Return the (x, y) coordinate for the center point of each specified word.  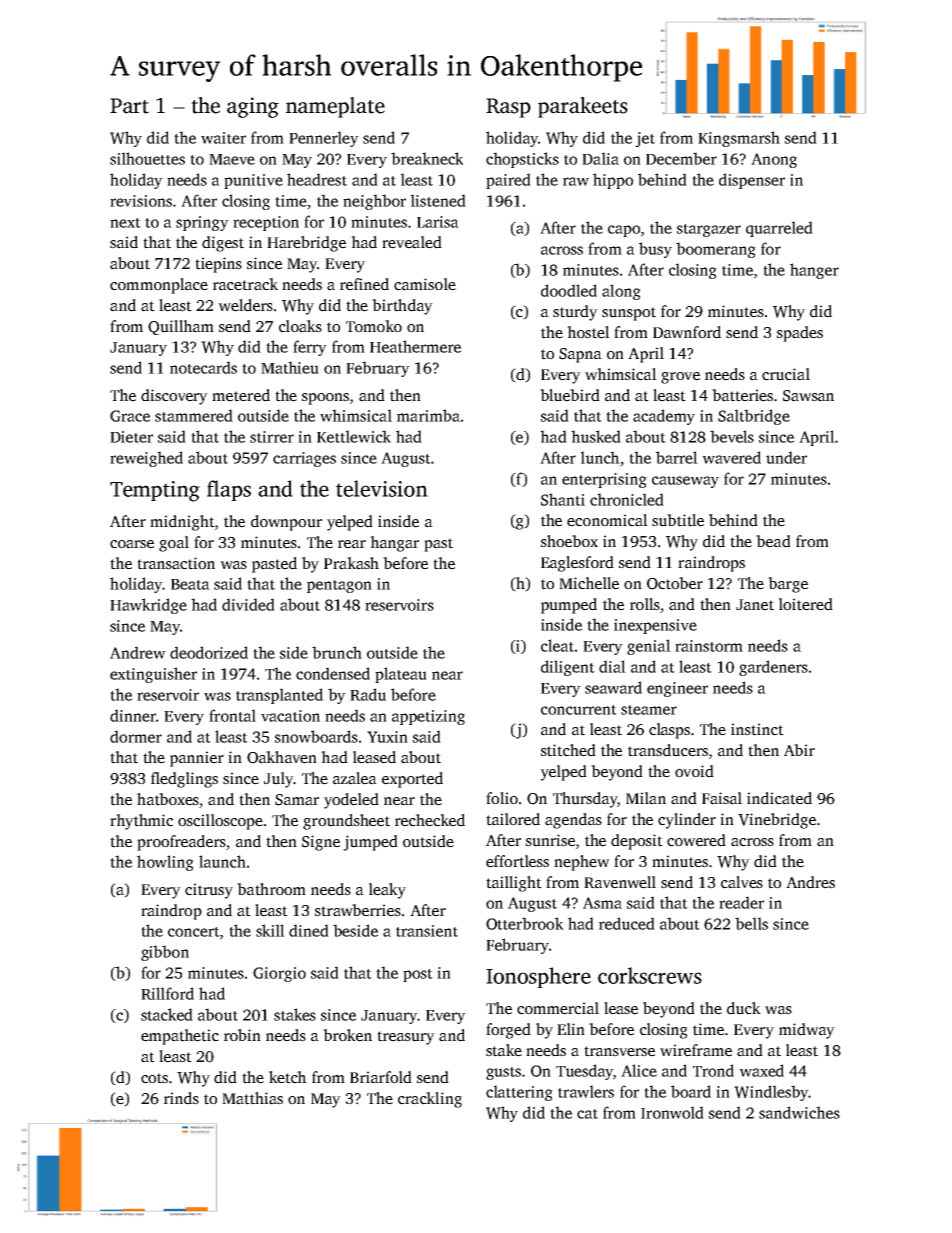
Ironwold (672, 1112)
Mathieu (290, 367)
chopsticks (522, 160)
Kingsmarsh (739, 139)
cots (154, 1078)
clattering (519, 1093)
